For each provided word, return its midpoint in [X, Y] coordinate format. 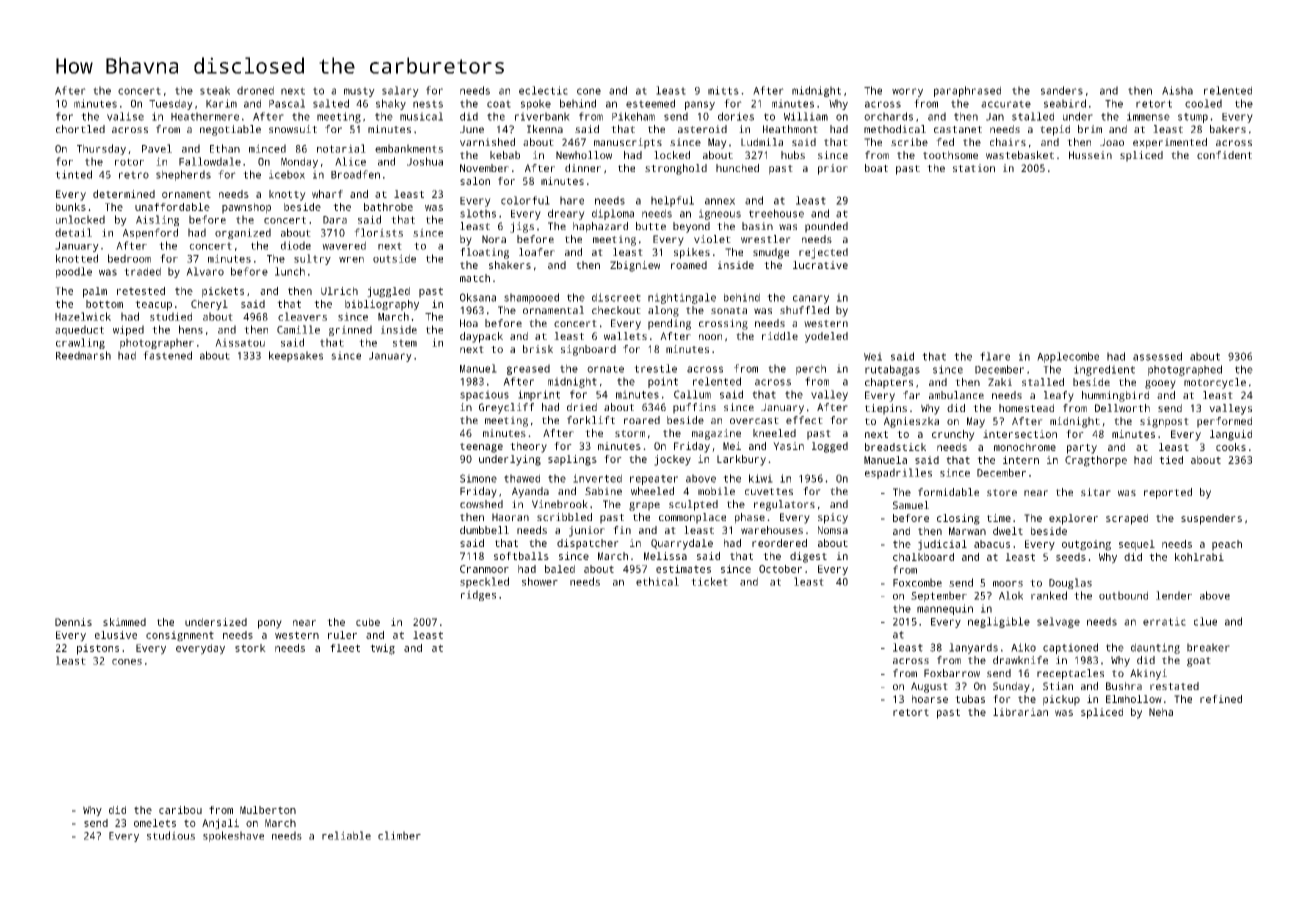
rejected [823, 253]
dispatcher [588, 544]
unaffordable [172, 207]
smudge [771, 253]
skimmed [124, 622]
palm [95, 292]
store [1002, 492]
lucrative [820, 265]
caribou [180, 810]
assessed [1157, 356]
